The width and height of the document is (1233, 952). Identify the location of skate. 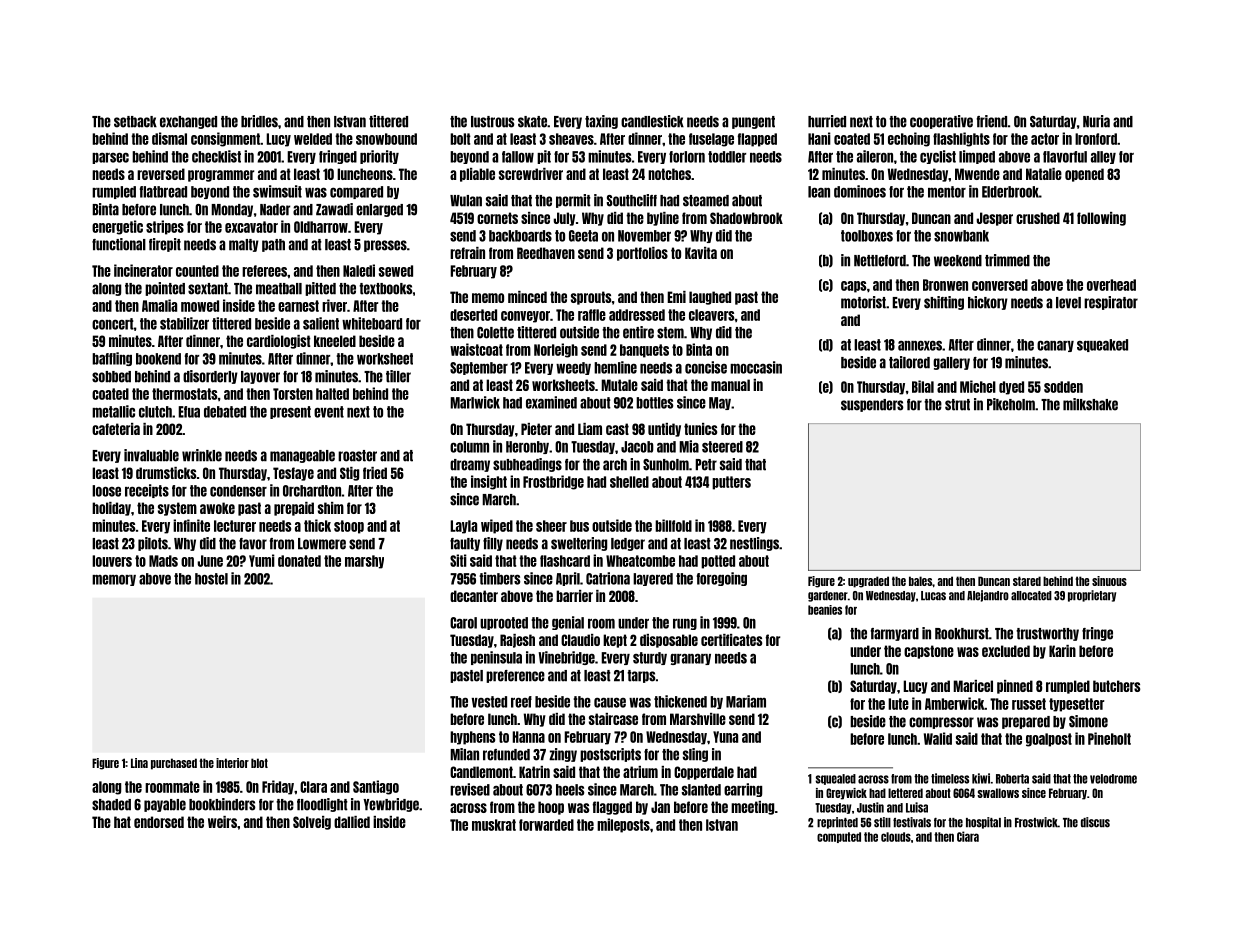
(532, 122).
